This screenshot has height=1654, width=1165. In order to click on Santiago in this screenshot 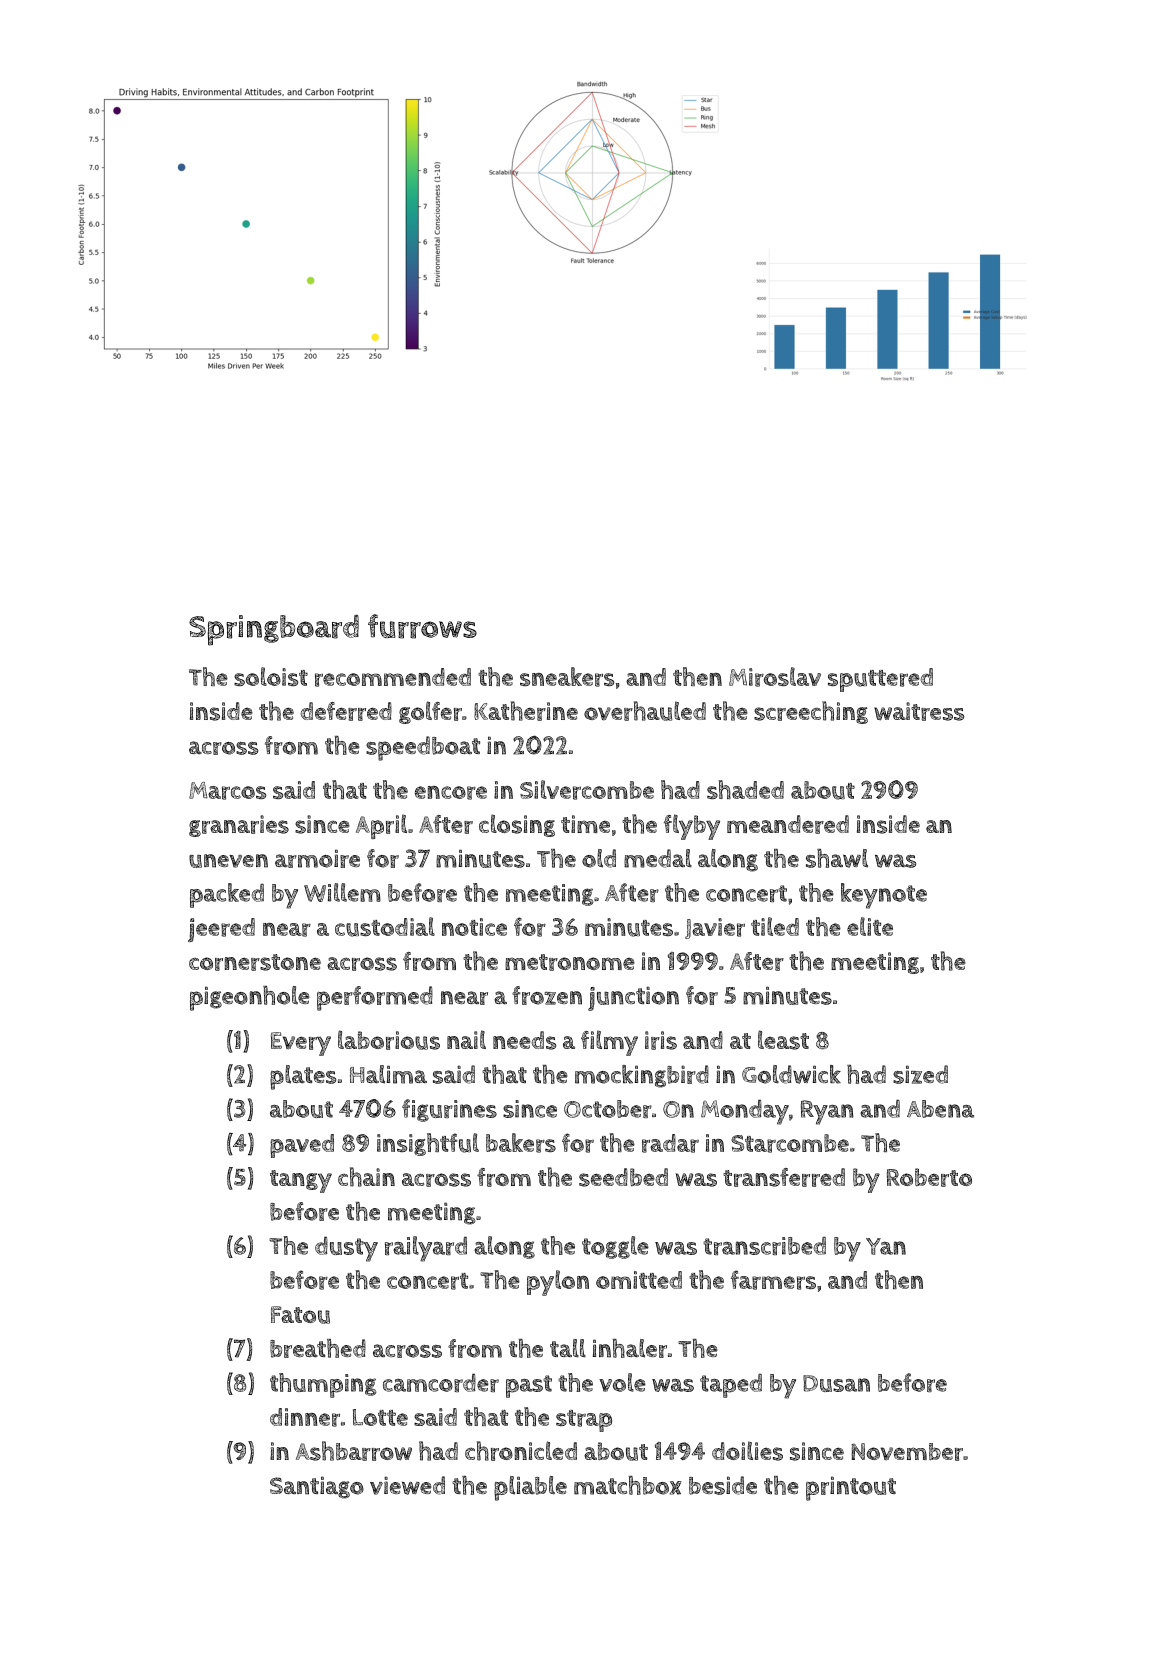, I will do `click(317, 1487)`.
